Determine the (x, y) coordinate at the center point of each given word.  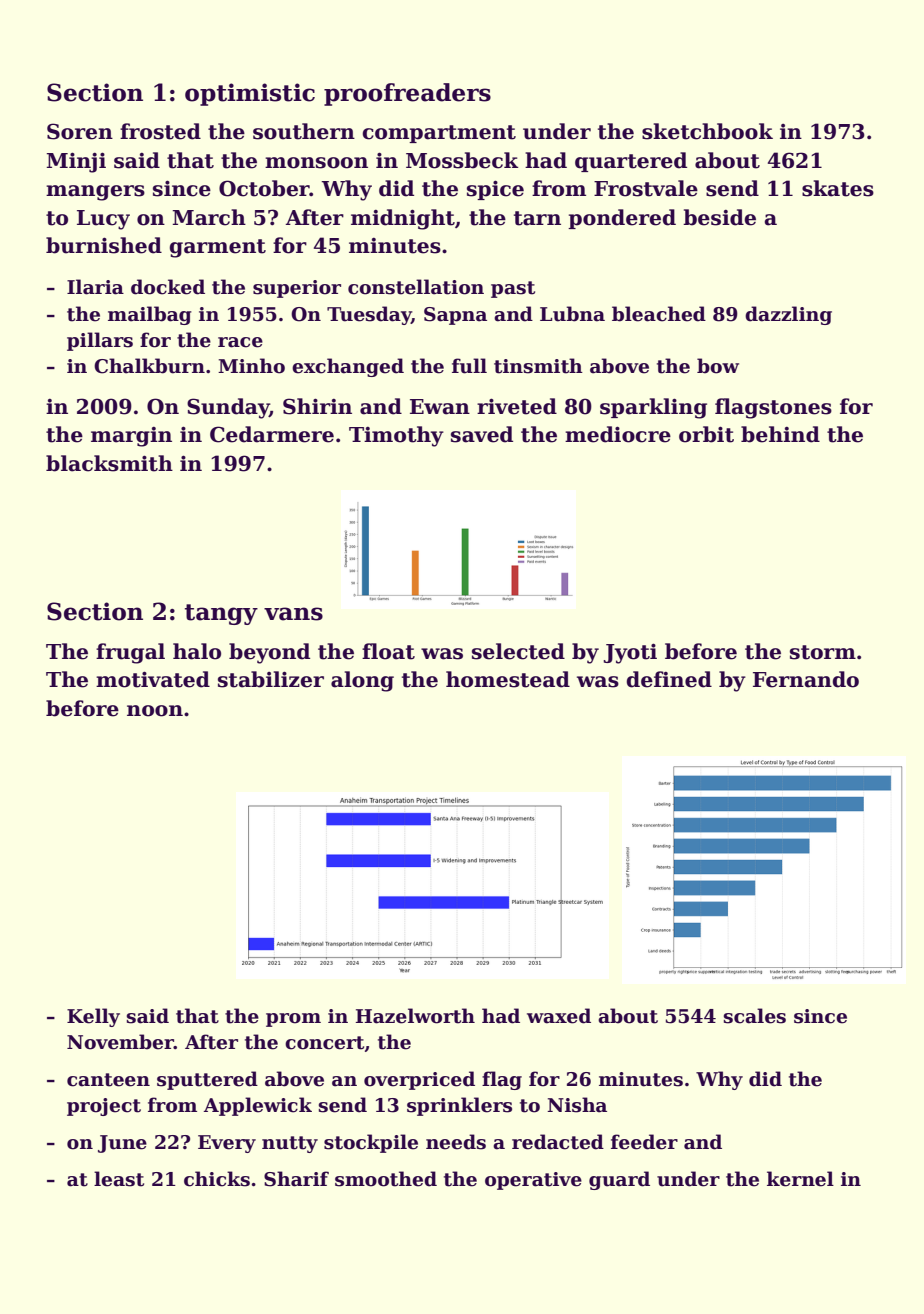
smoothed (386, 1179)
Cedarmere (272, 434)
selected (518, 651)
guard (619, 1180)
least (119, 1179)
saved (482, 434)
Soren (80, 131)
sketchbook (707, 131)
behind (780, 434)
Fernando (806, 679)
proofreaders (407, 94)
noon (155, 711)
